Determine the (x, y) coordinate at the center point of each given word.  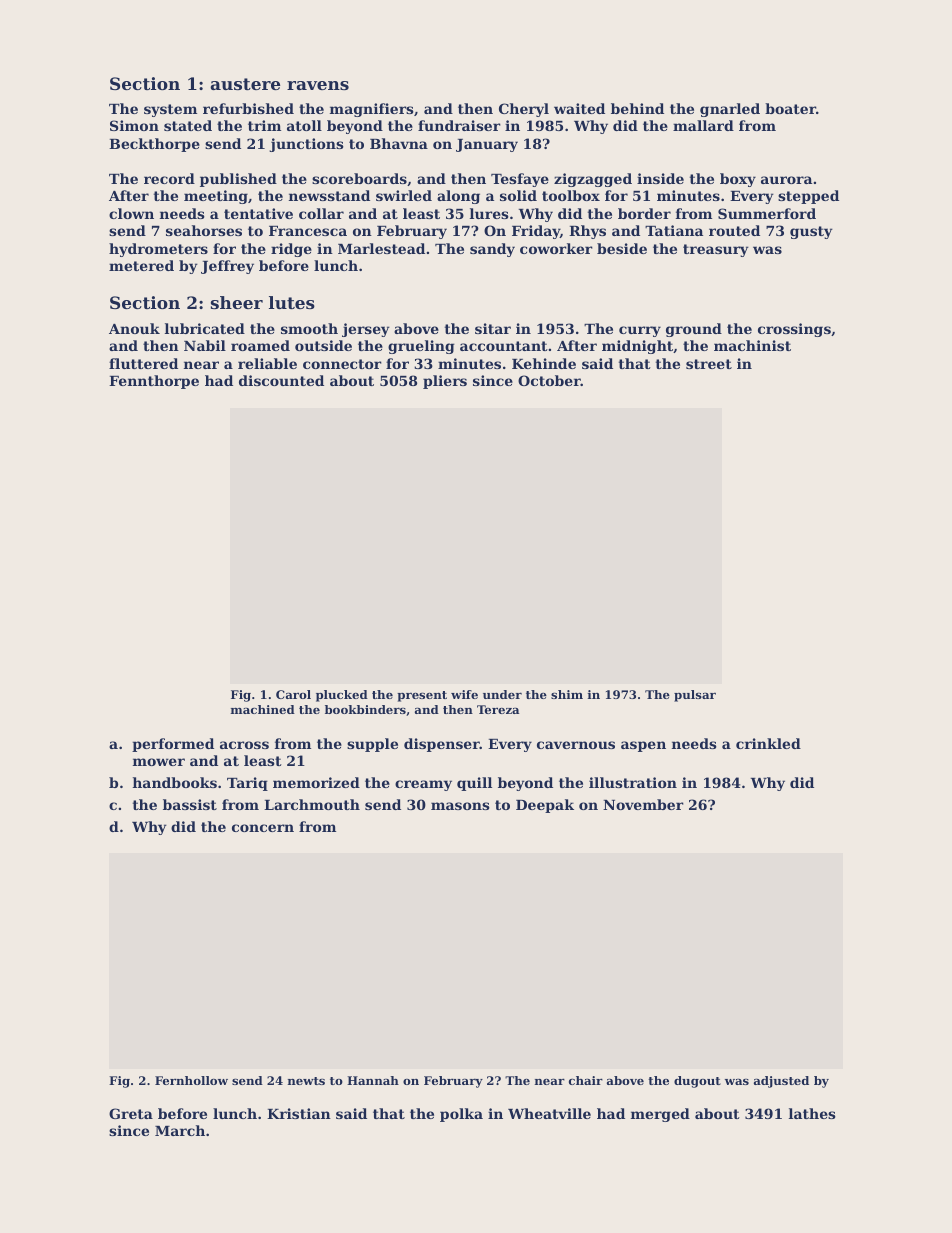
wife (464, 694)
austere (245, 84)
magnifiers (372, 110)
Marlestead (381, 248)
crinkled (768, 743)
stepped (808, 197)
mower (159, 762)
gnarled (730, 110)
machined (262, 709)
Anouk (134, 328)
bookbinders (365, 709)
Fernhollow (191, 1080)
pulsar (695, 696)
